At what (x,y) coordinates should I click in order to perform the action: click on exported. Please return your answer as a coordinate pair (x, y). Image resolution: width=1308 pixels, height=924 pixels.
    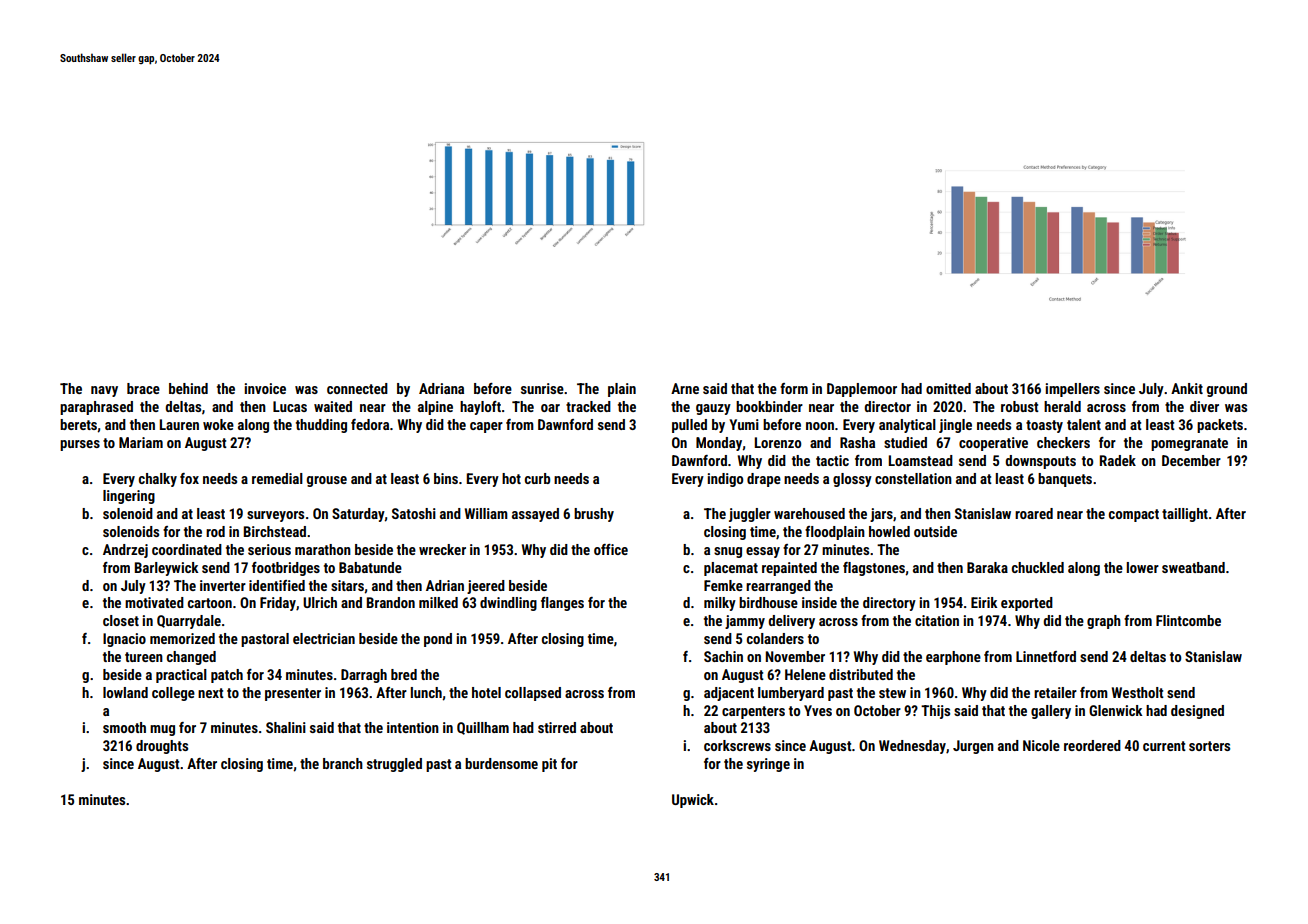
    Looking at the image, I should click on (1027, 604).
